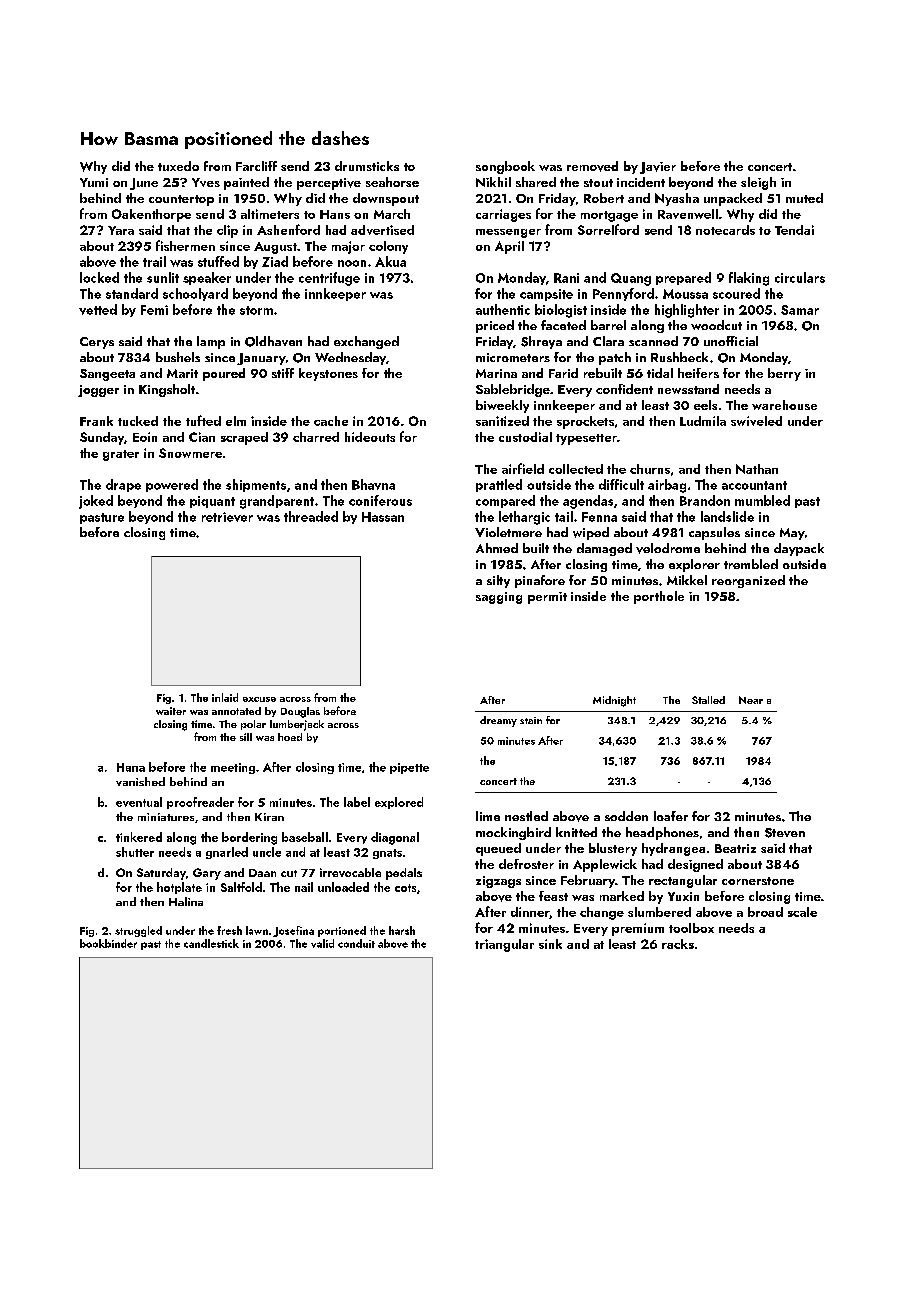 The image size is (908, 1316). What do you see at coordinates (357, 802) in the screenshot?
I see `label` at bounding box center [357, 802].
